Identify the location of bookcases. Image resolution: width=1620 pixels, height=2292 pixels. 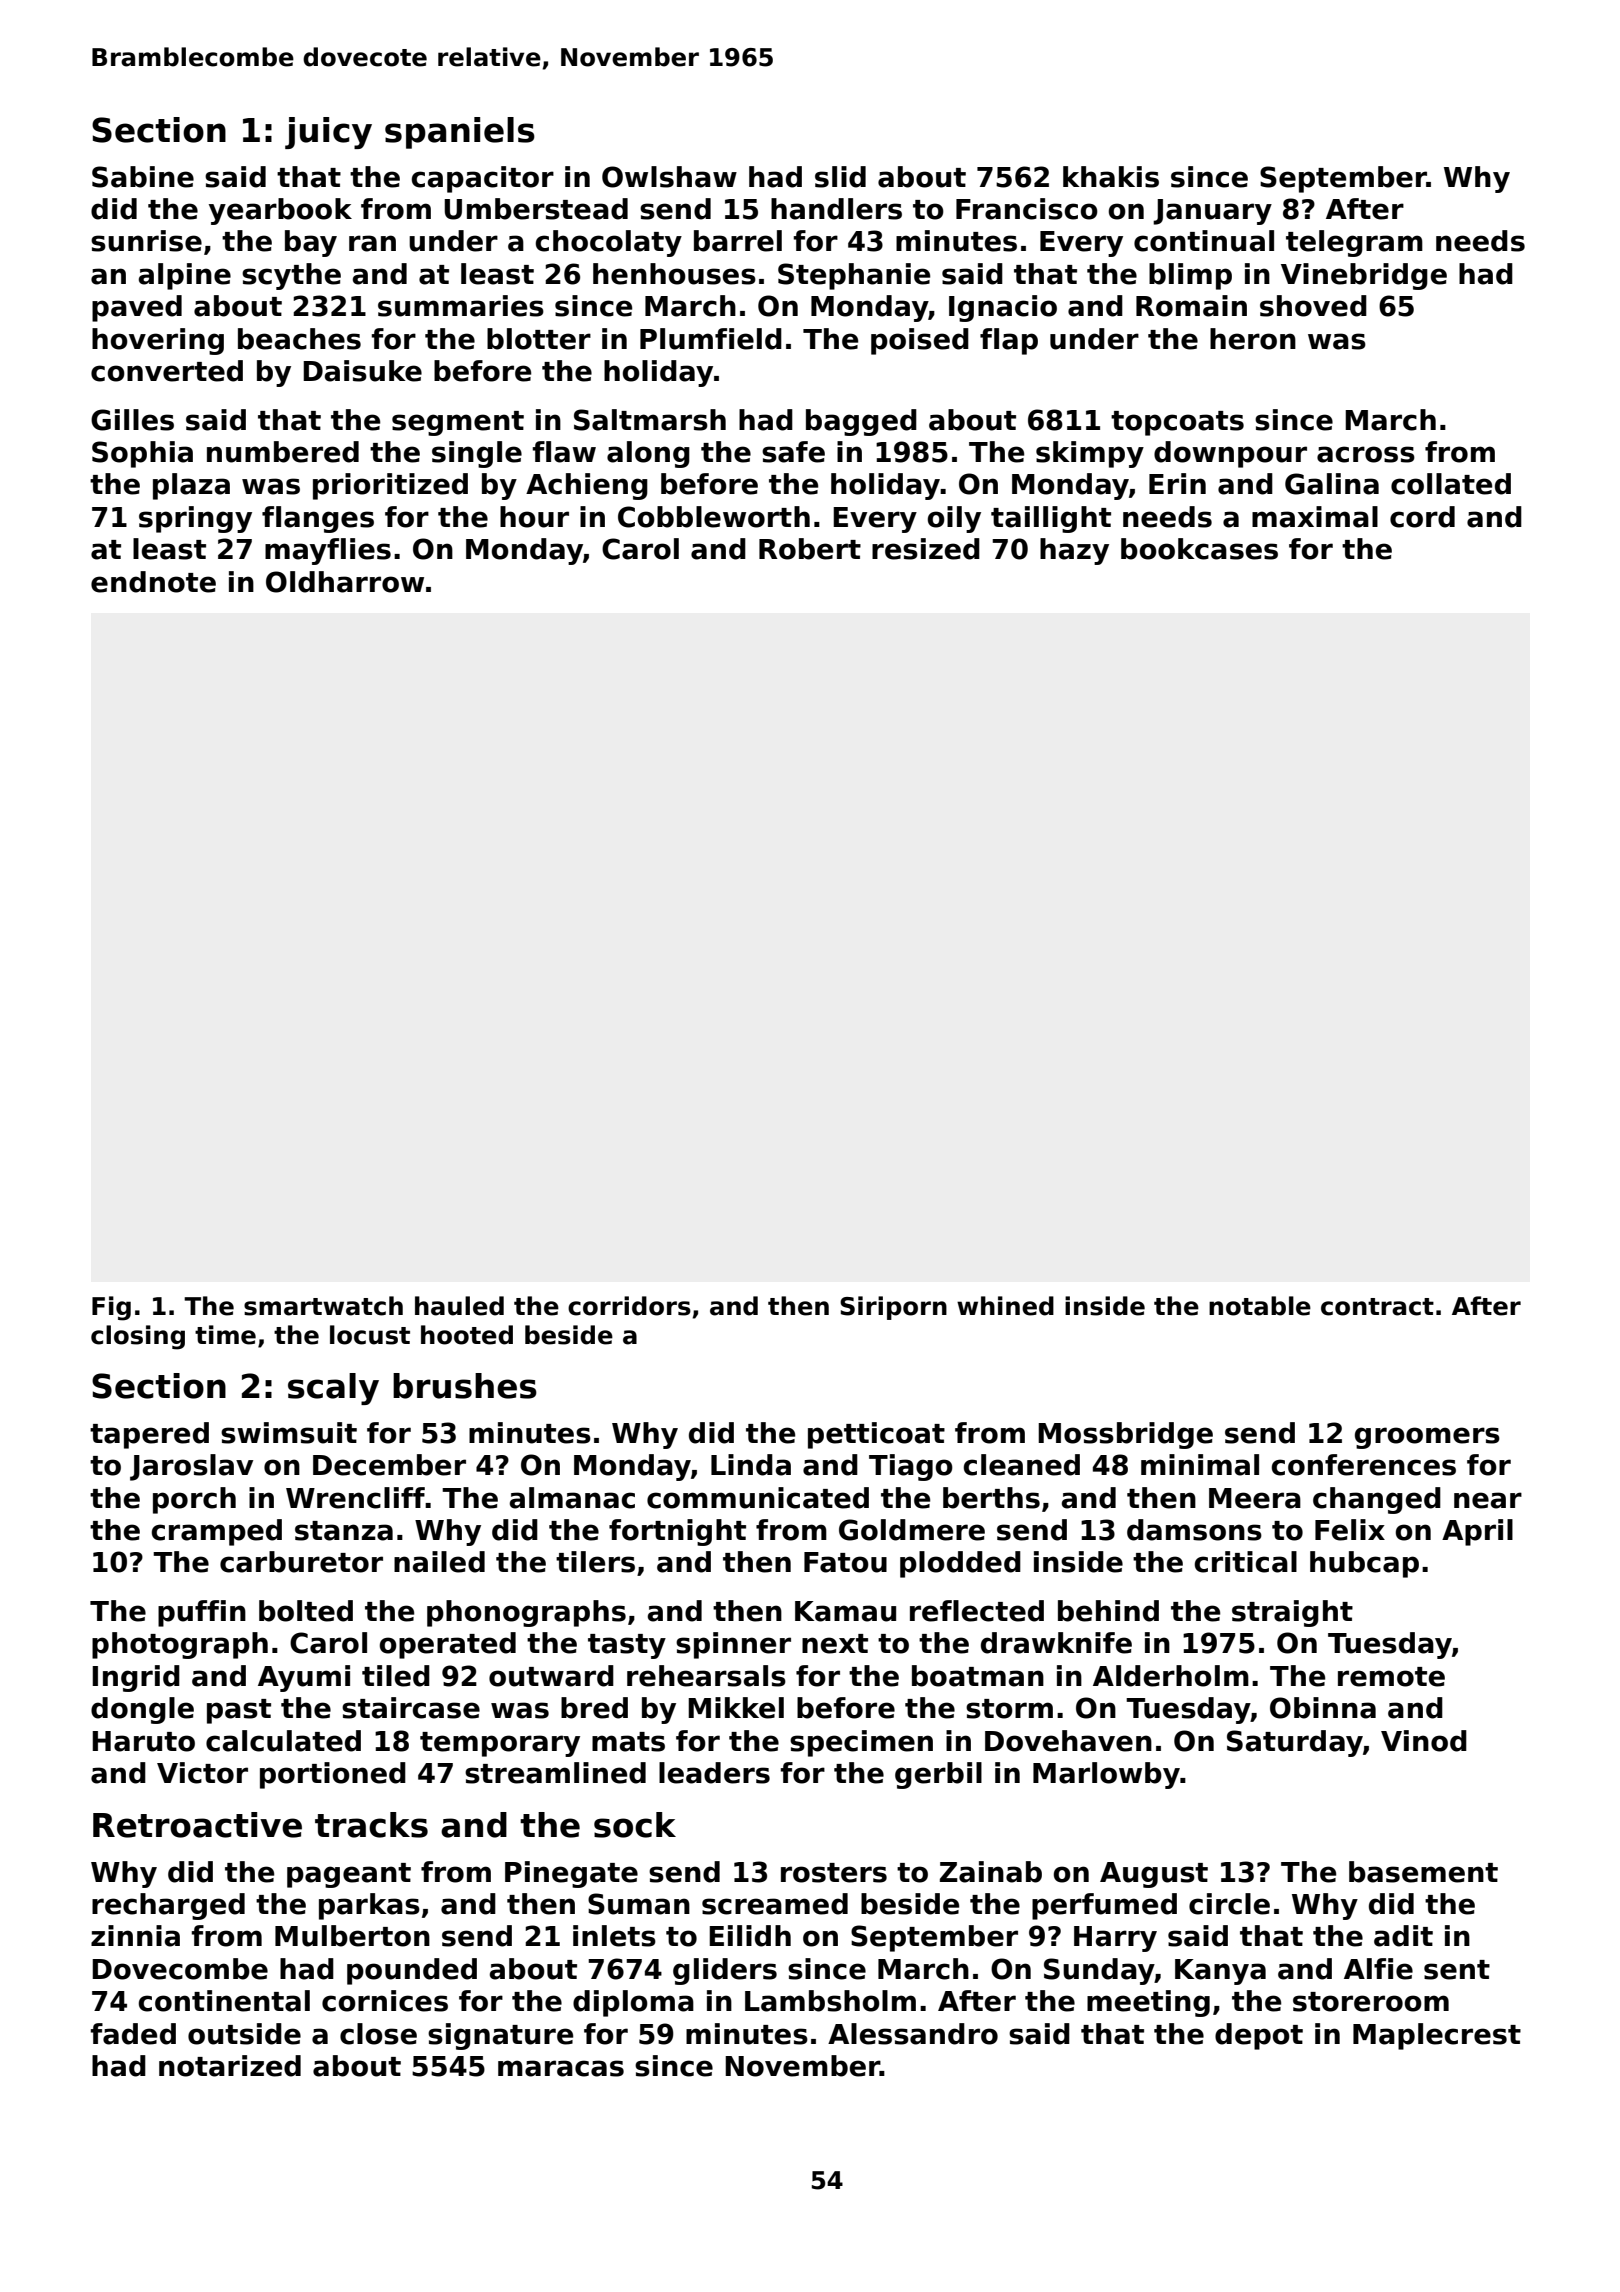
(1199, 549).
